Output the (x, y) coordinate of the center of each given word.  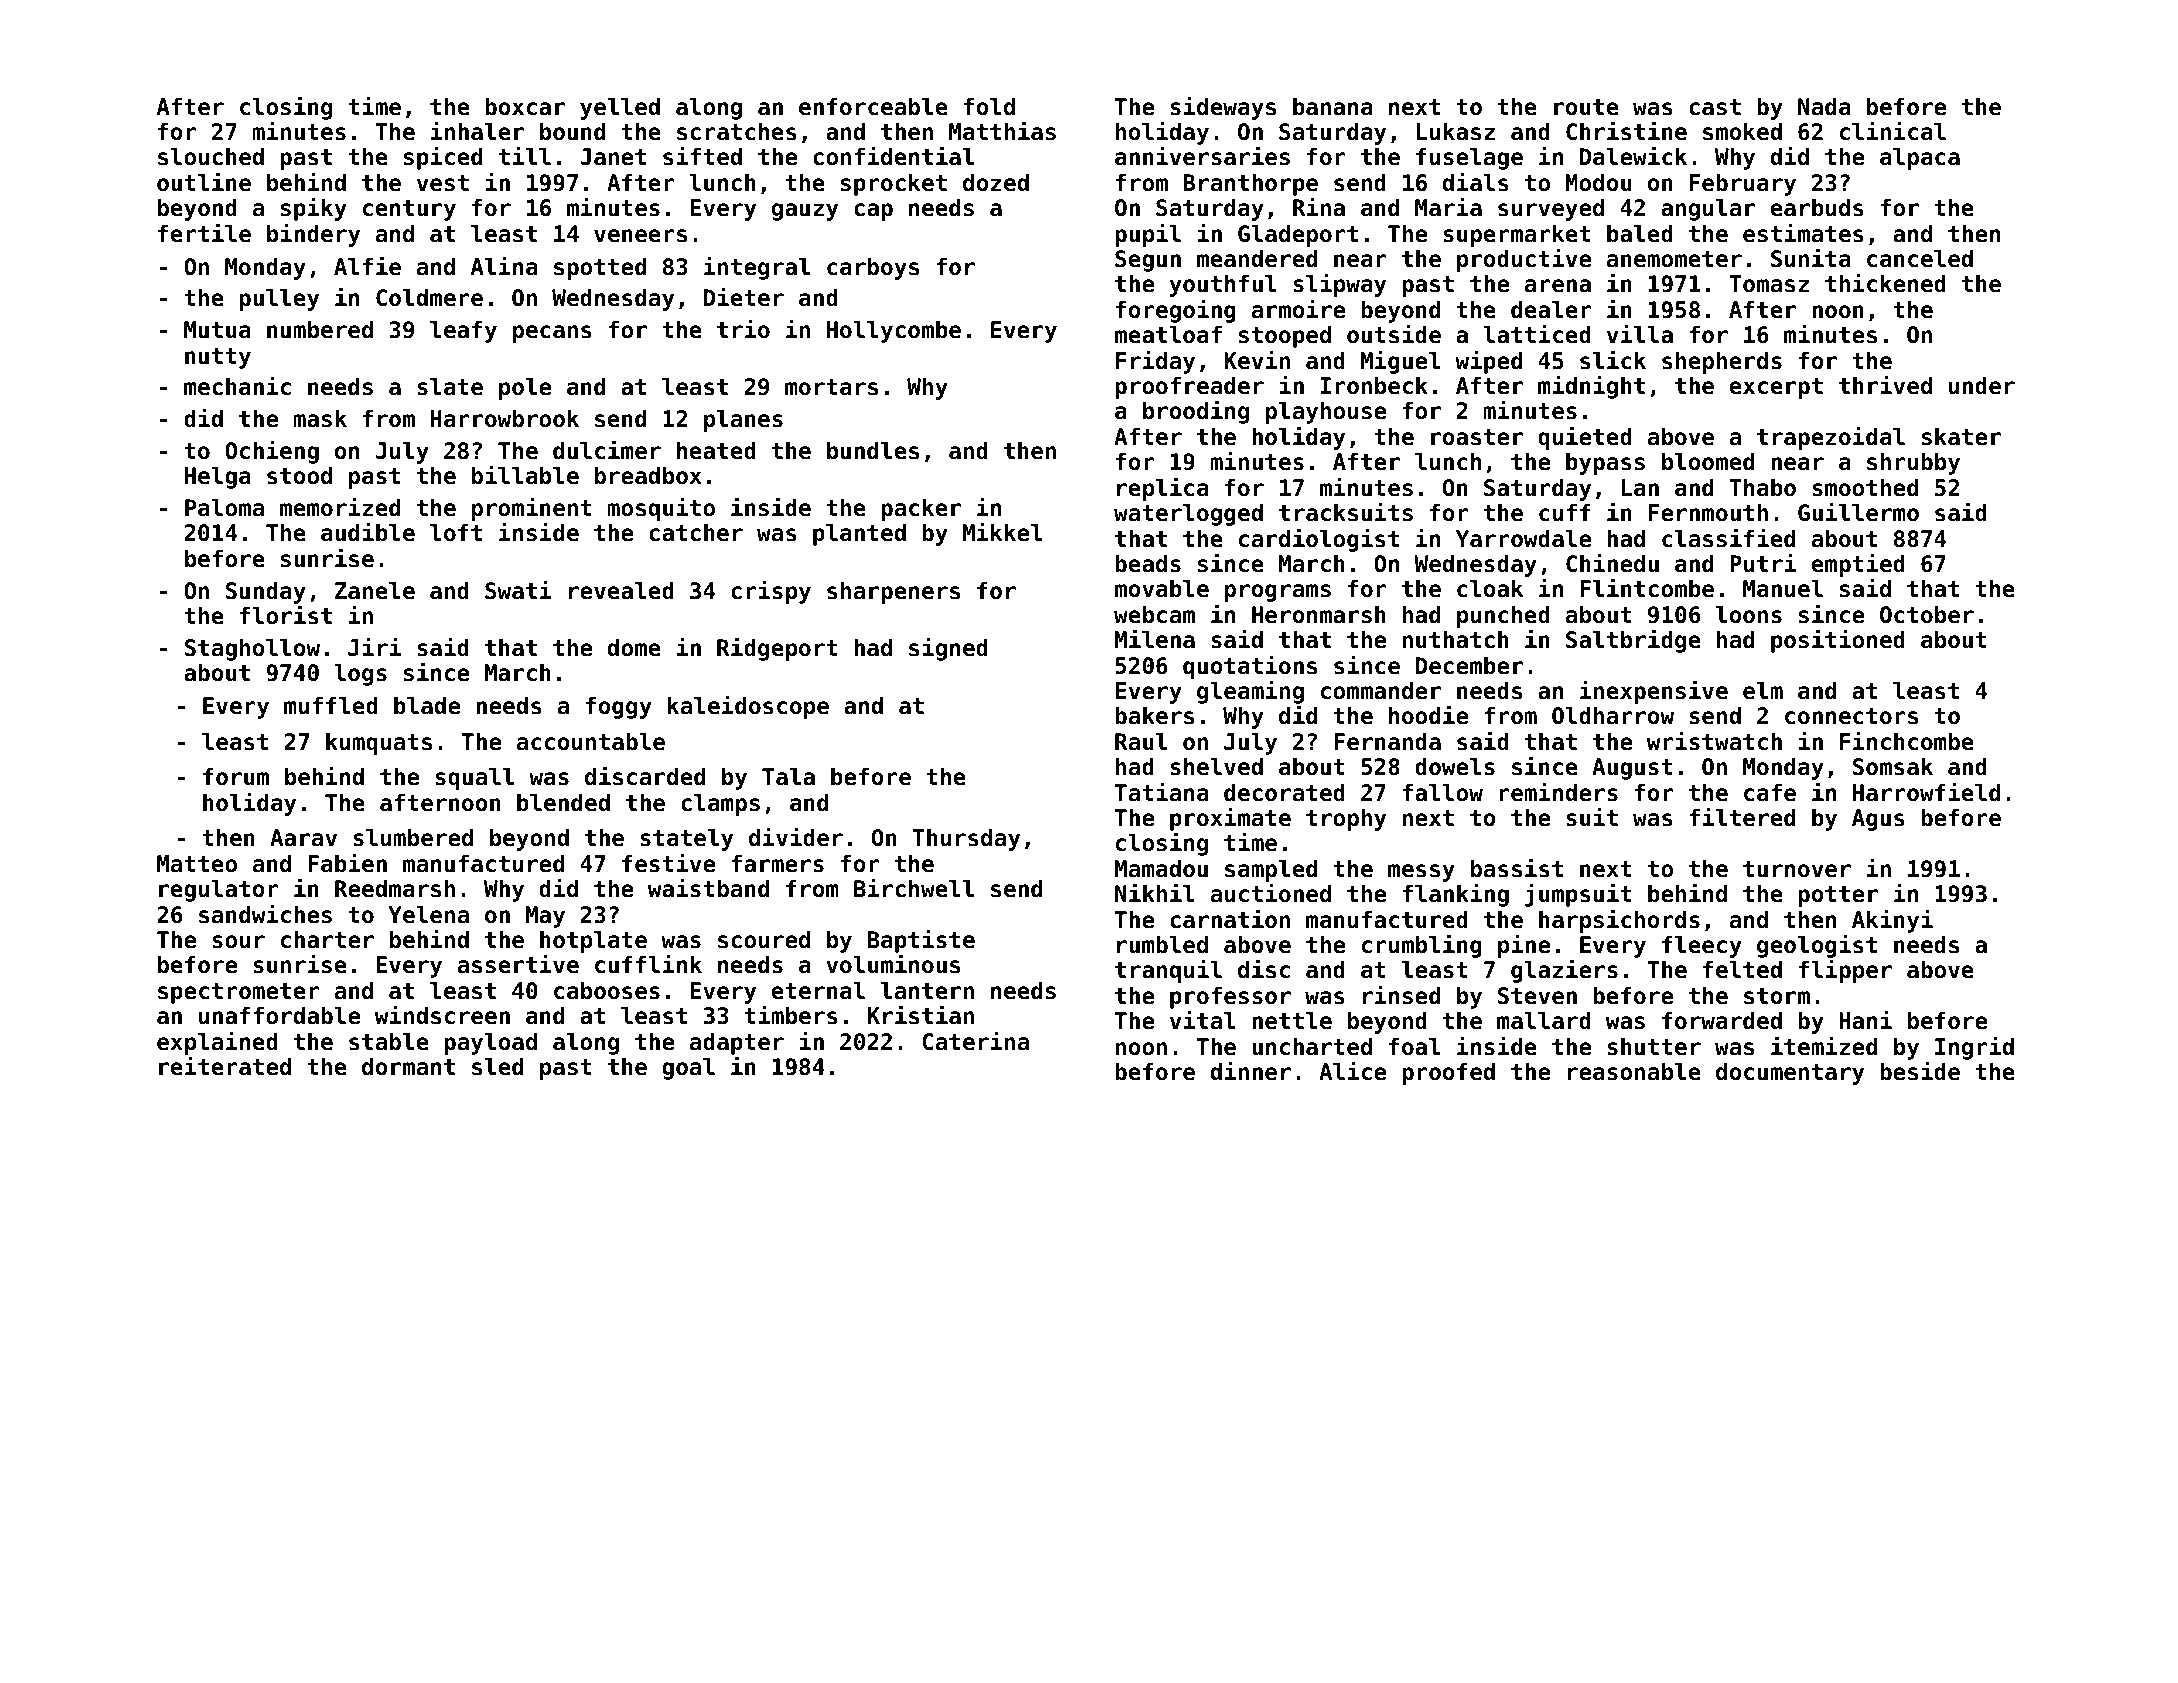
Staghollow (252, 650)
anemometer (1674, 259)
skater (1961, 437)
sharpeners (893, 593)
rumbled (1162, 945)
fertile (204, 233)
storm (1777, 996)
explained (217, 1043)
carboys (873, 269)
